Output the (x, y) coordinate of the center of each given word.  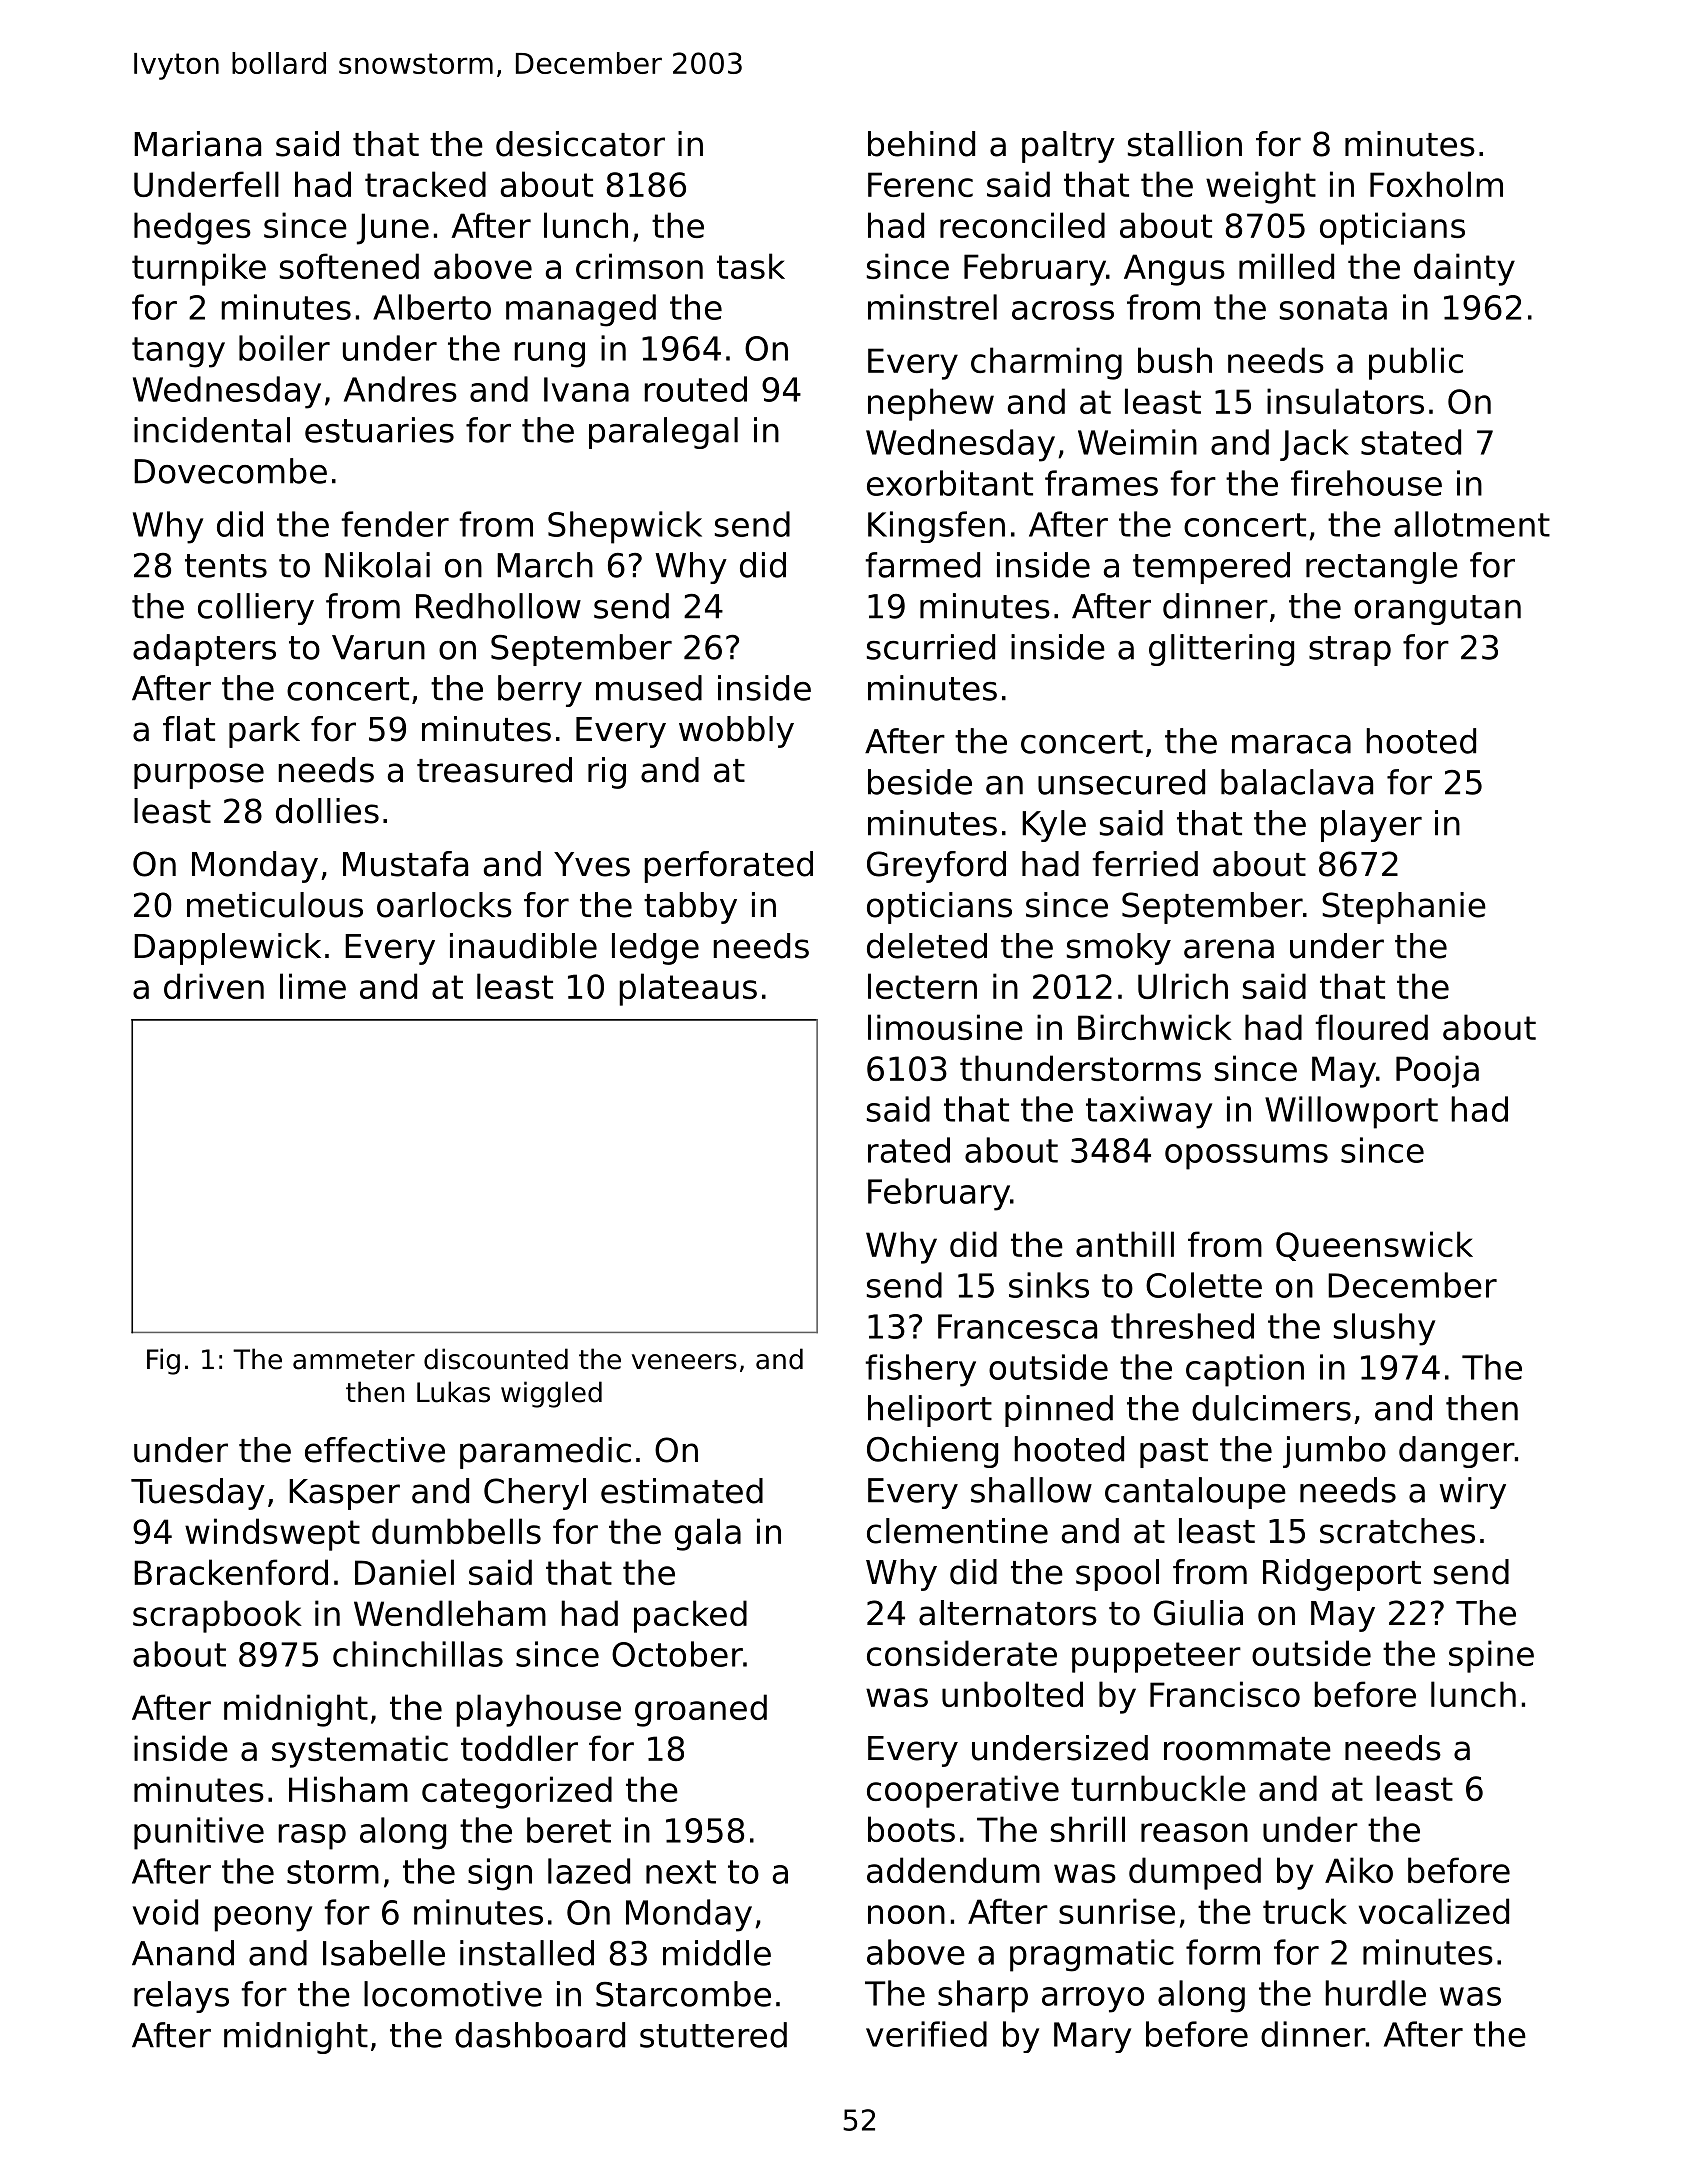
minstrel (932, 307)
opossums (1246, 1157)
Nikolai (377, 565)
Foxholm (1436, 184)
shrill (1088, 1829)
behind (921, 144)
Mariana (197, 144)
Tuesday (198, 1494)
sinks (1049, 1285)
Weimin (1137, 442)
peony (263, 1919)
